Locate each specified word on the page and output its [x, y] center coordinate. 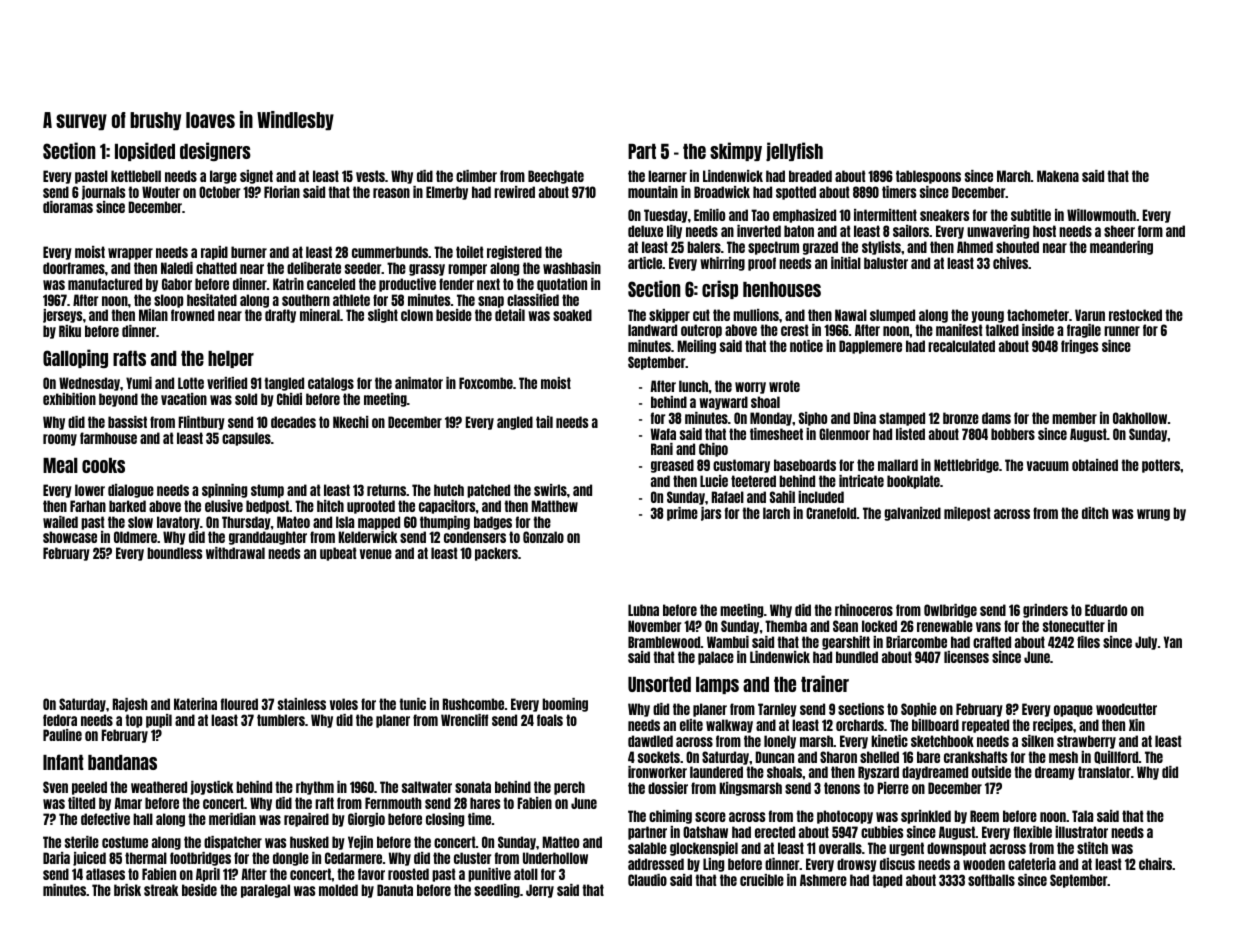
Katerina [195, 704]
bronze [961, 418]
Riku [70, 331]
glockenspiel [704, 849]
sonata [473, 787]
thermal [146, 858]
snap [491, 302]
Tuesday [666, 216]
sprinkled [926, 817]
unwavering [998, 232]
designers [215, 151]
